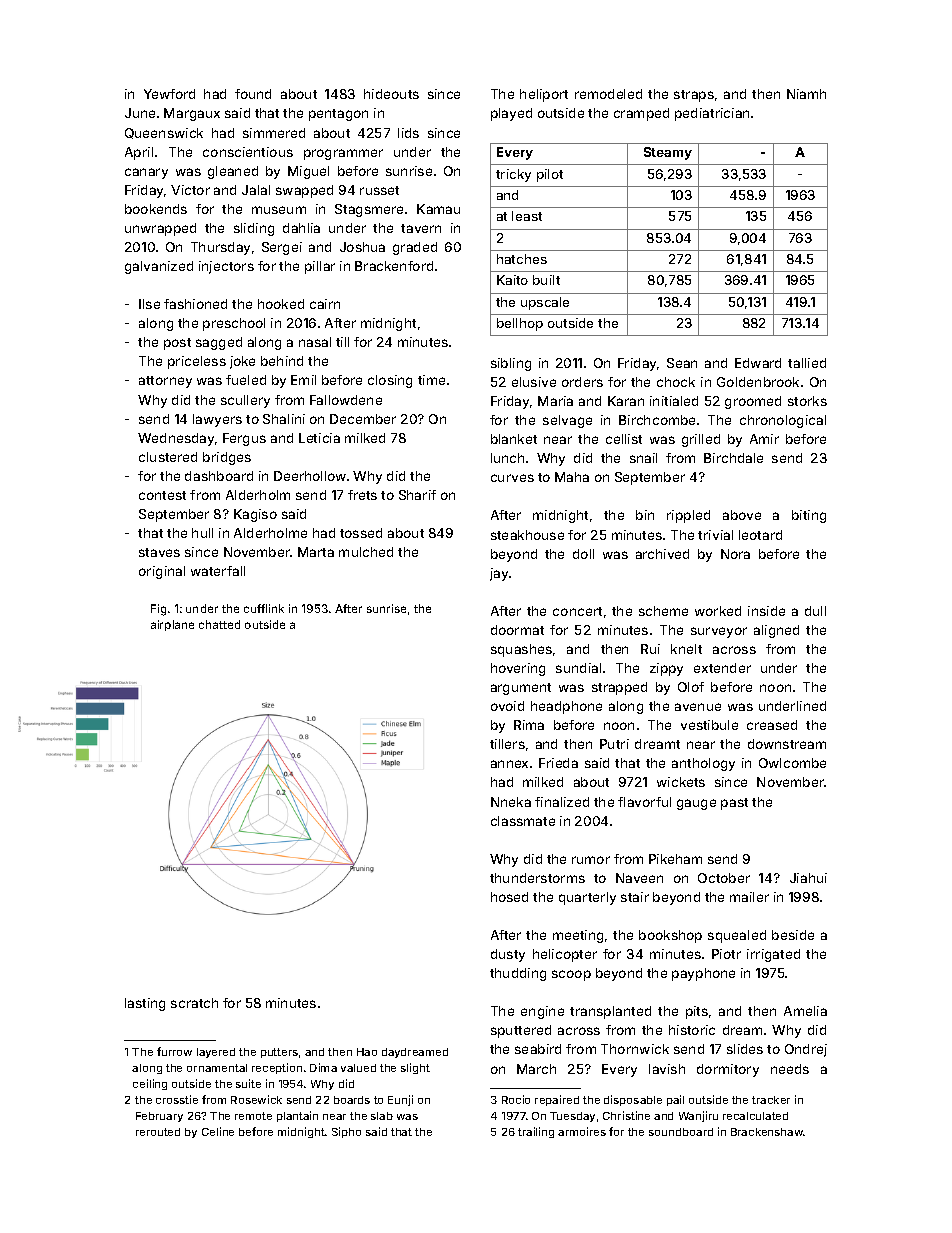 Image resolution: width=952 pixels, height=1233 pixels. Describe the element at coordinates (523, 821) in the screenshot. I see `classmate` at that location.
